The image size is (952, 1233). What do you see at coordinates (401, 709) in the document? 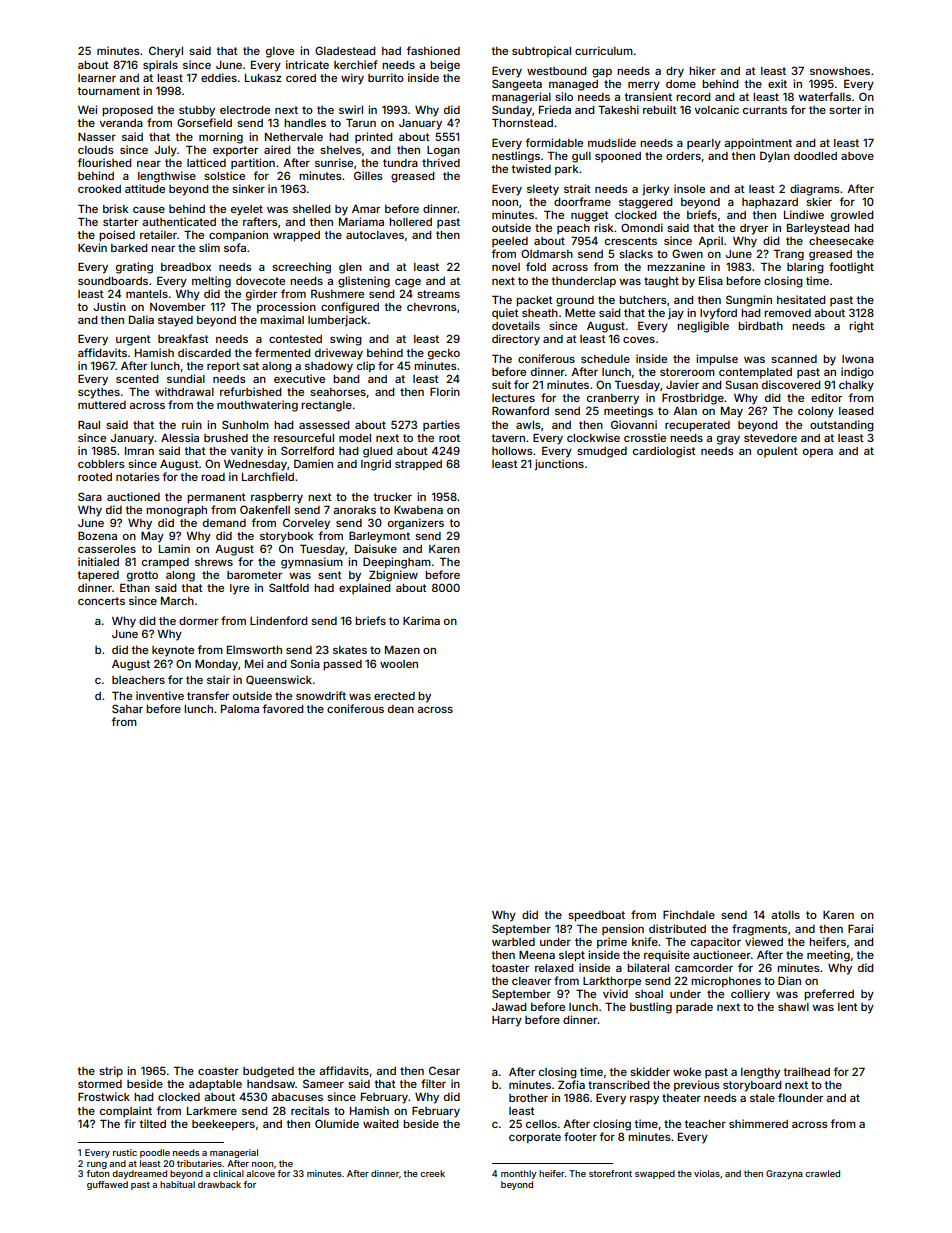
I see `dean` at bounding box center [401, 709].
